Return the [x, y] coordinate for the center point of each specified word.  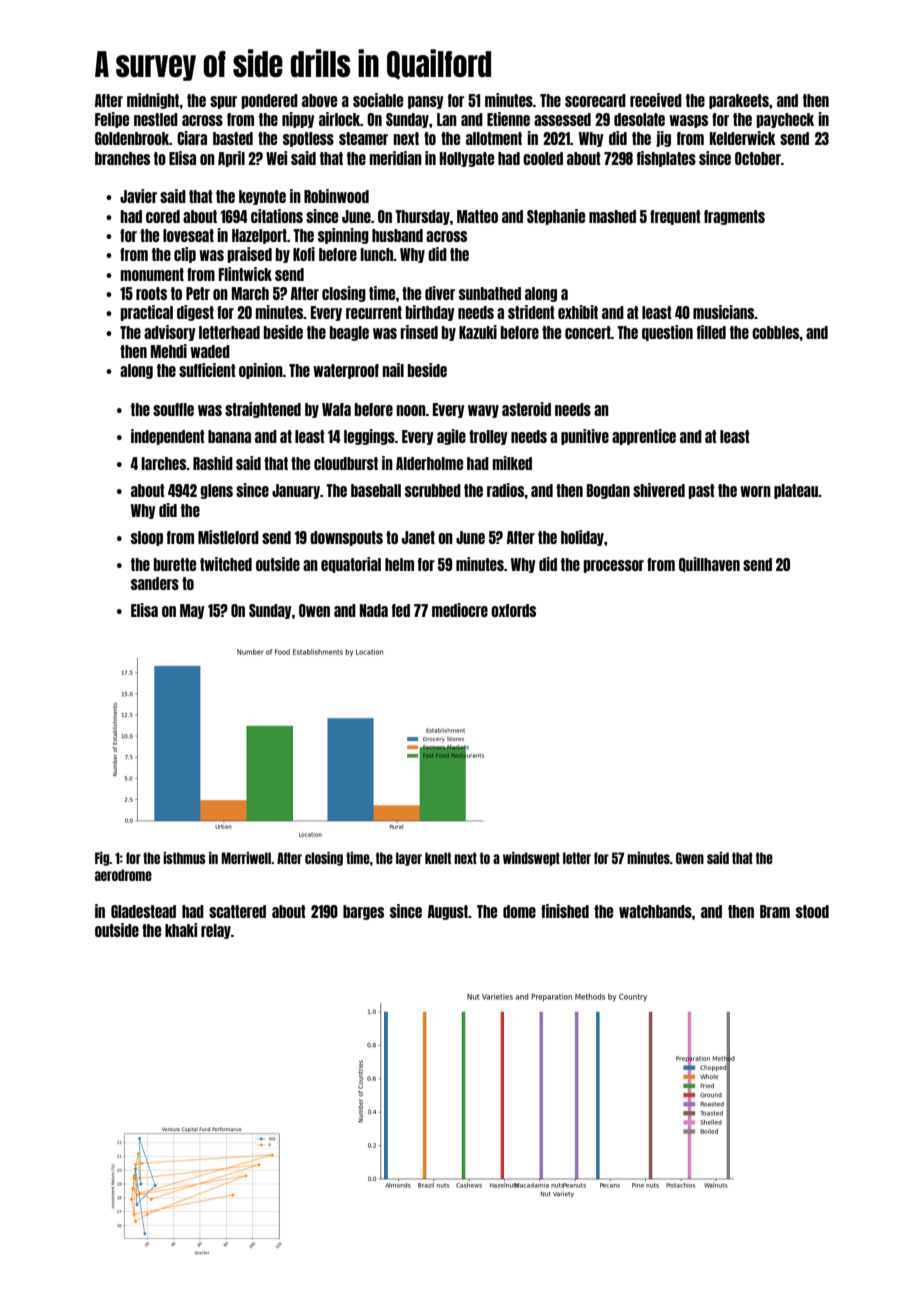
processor [613, 566]
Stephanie [556, 217]
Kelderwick [743, 138]
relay [216, 931]
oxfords [513, 610]
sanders [155, 583]
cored [163, 216]
